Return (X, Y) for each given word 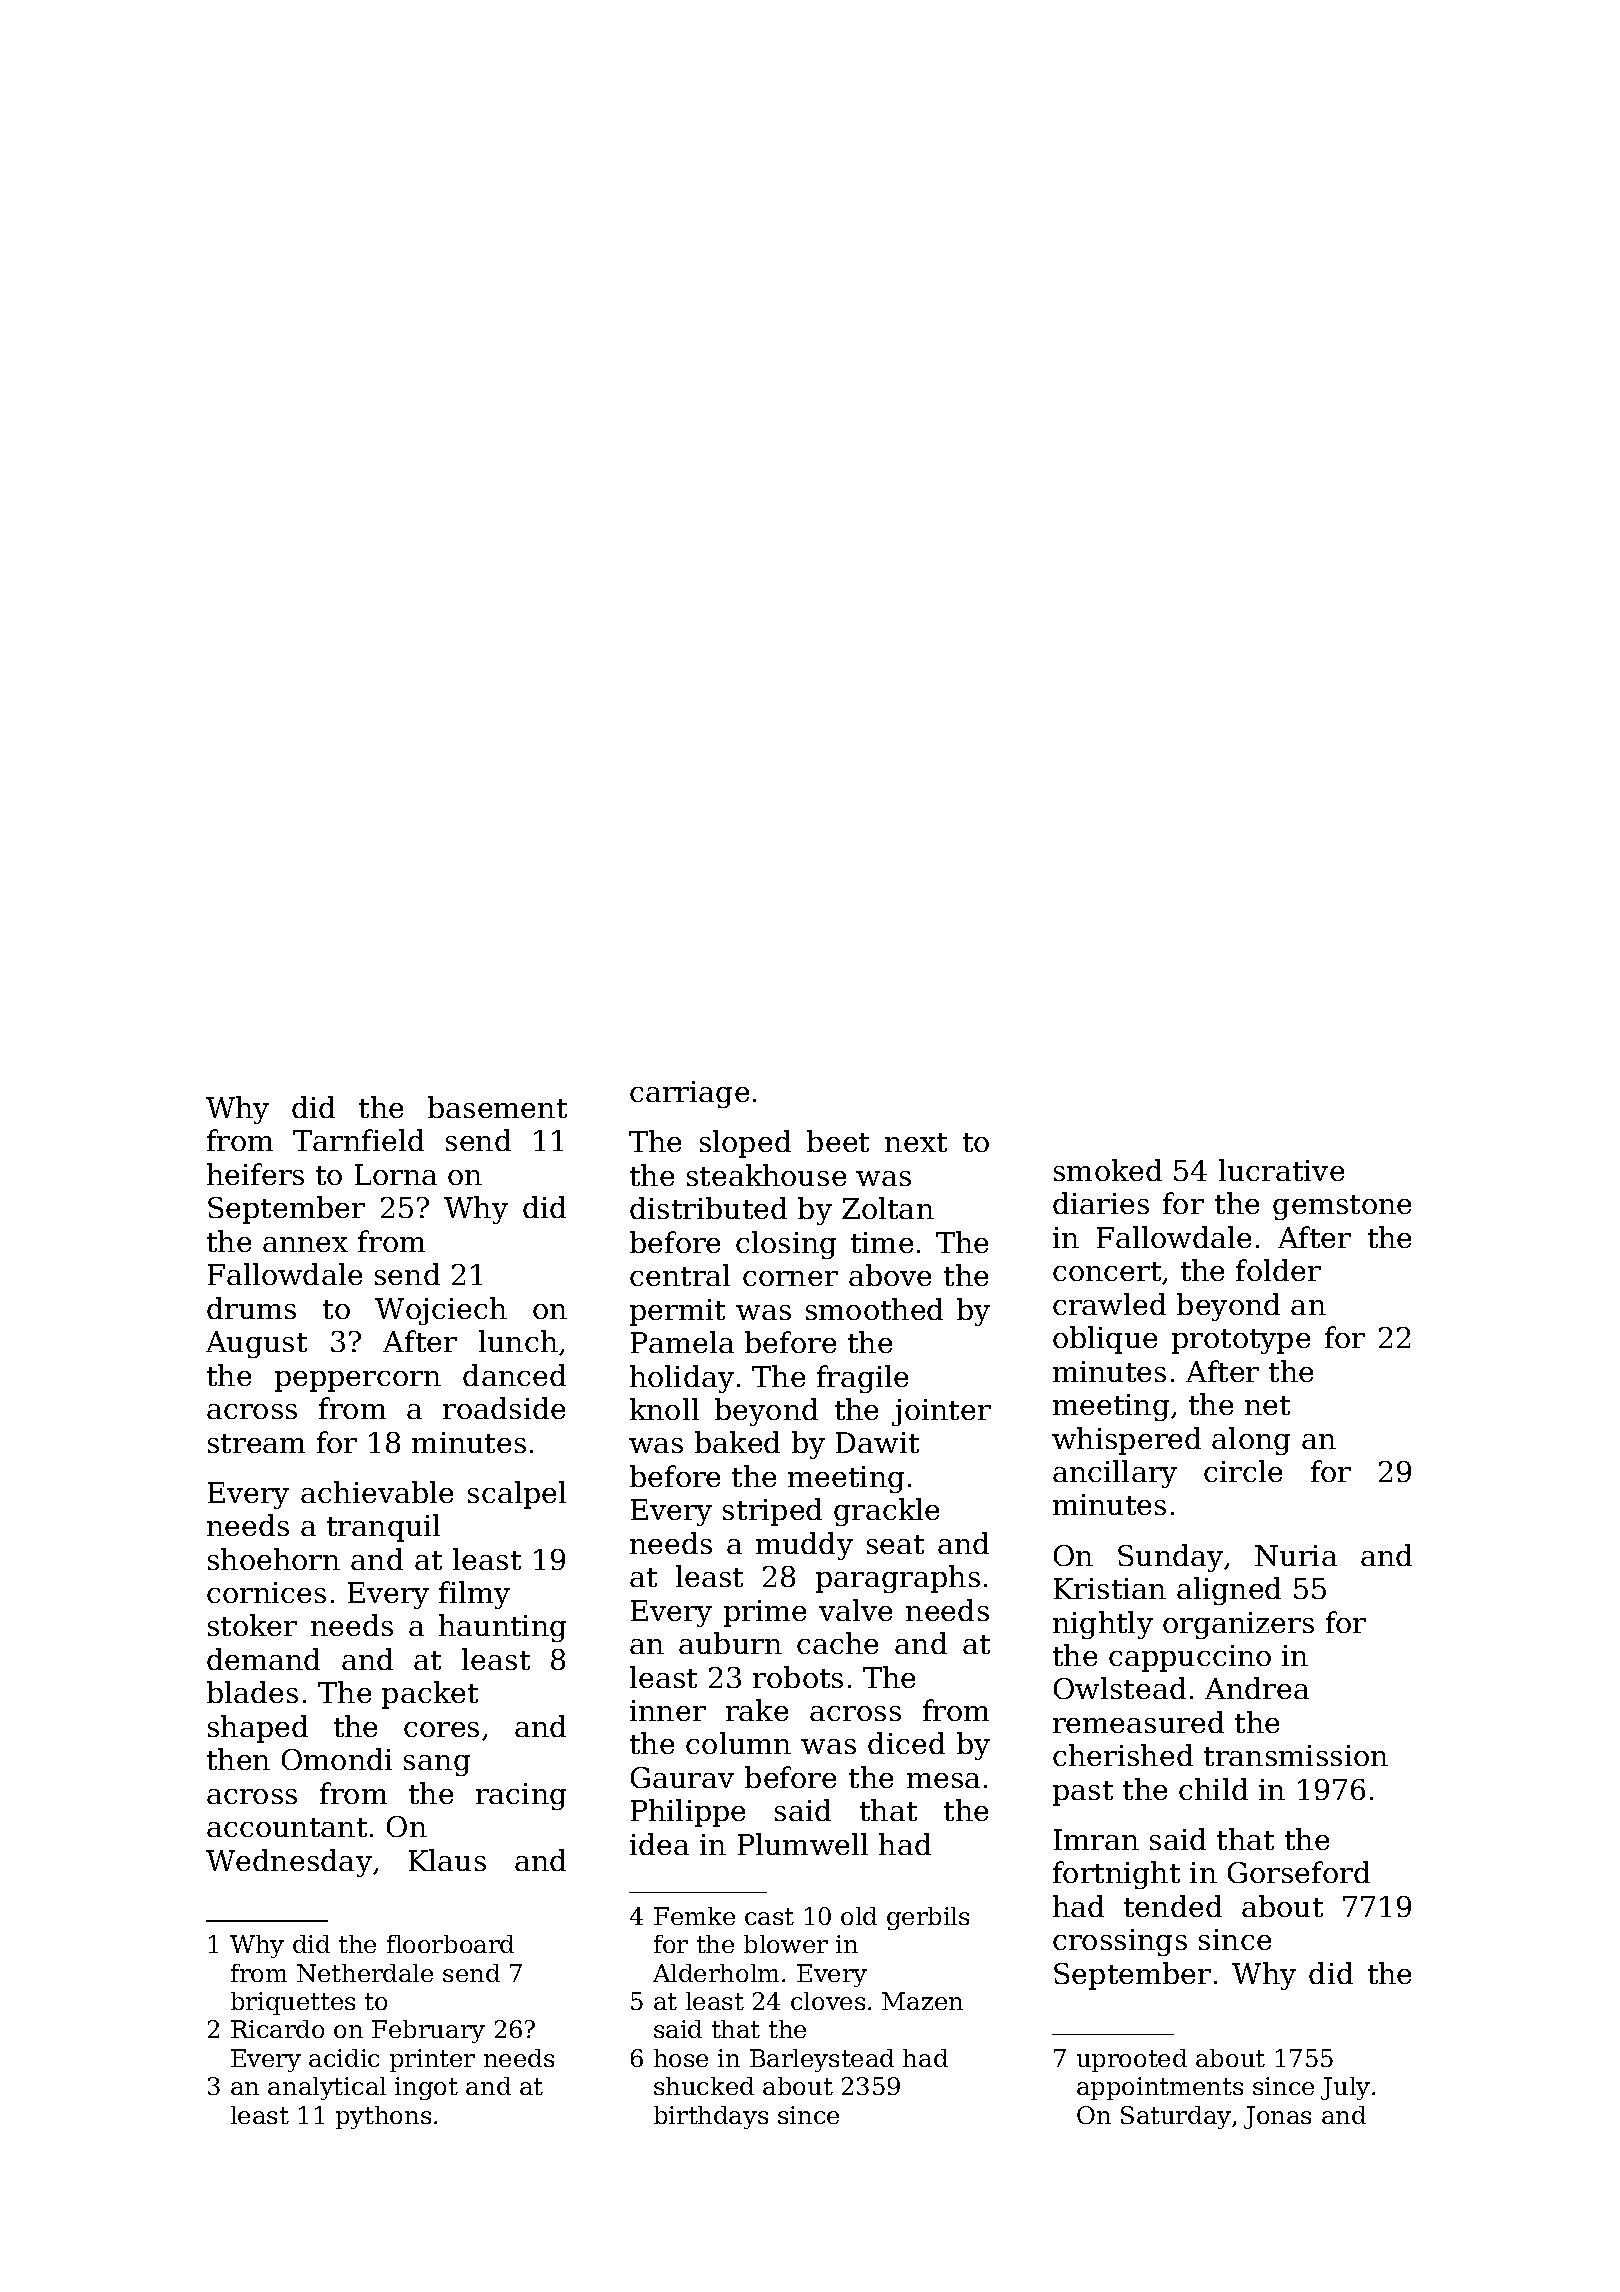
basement (497, 1107)
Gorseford (1299, 1872)
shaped (258, 1729)
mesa (943, 1780)
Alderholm (716, 1973)
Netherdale (365, 1973)
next (916, 1142)
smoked (1108, 1170)
